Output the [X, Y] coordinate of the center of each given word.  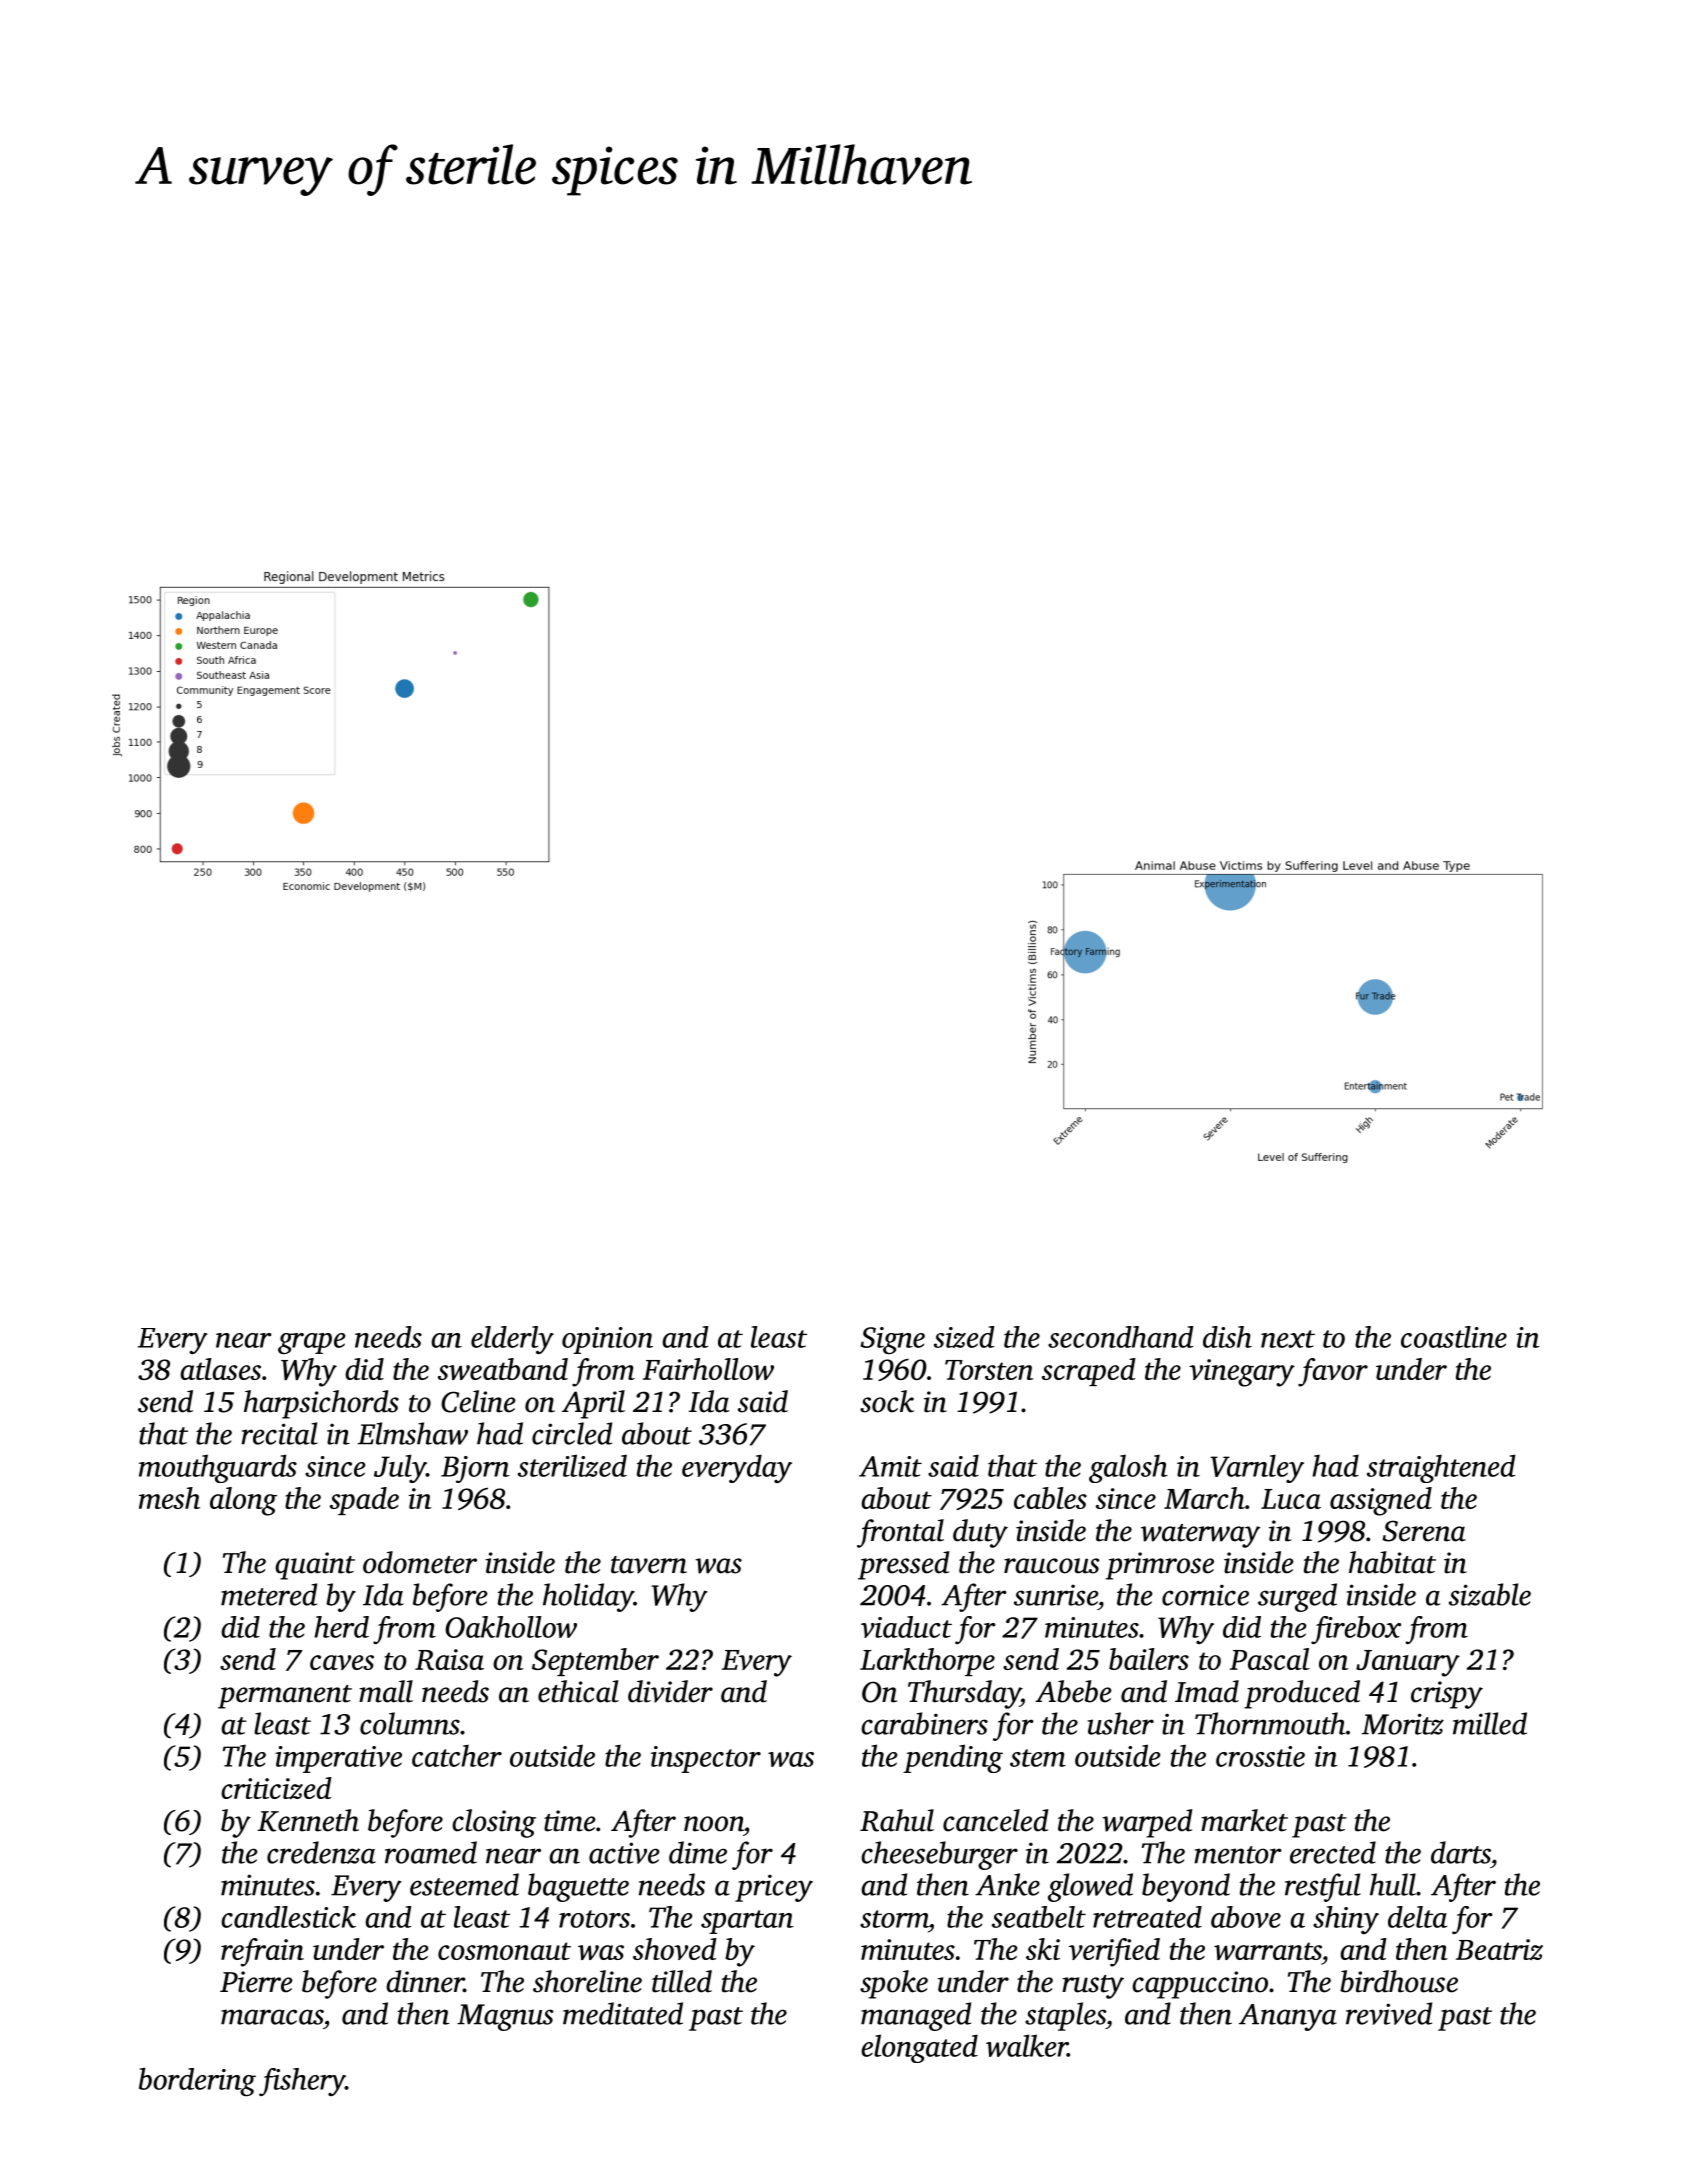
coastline [1454, 1337]
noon [714, 1824]
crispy [1447, 1695]
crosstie [1260, 1756]
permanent [285, 1697]
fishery [302, 2082]
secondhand [1121, 1337]
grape [311, 1343]
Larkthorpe [927, 1662]
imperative [338, 1759]
